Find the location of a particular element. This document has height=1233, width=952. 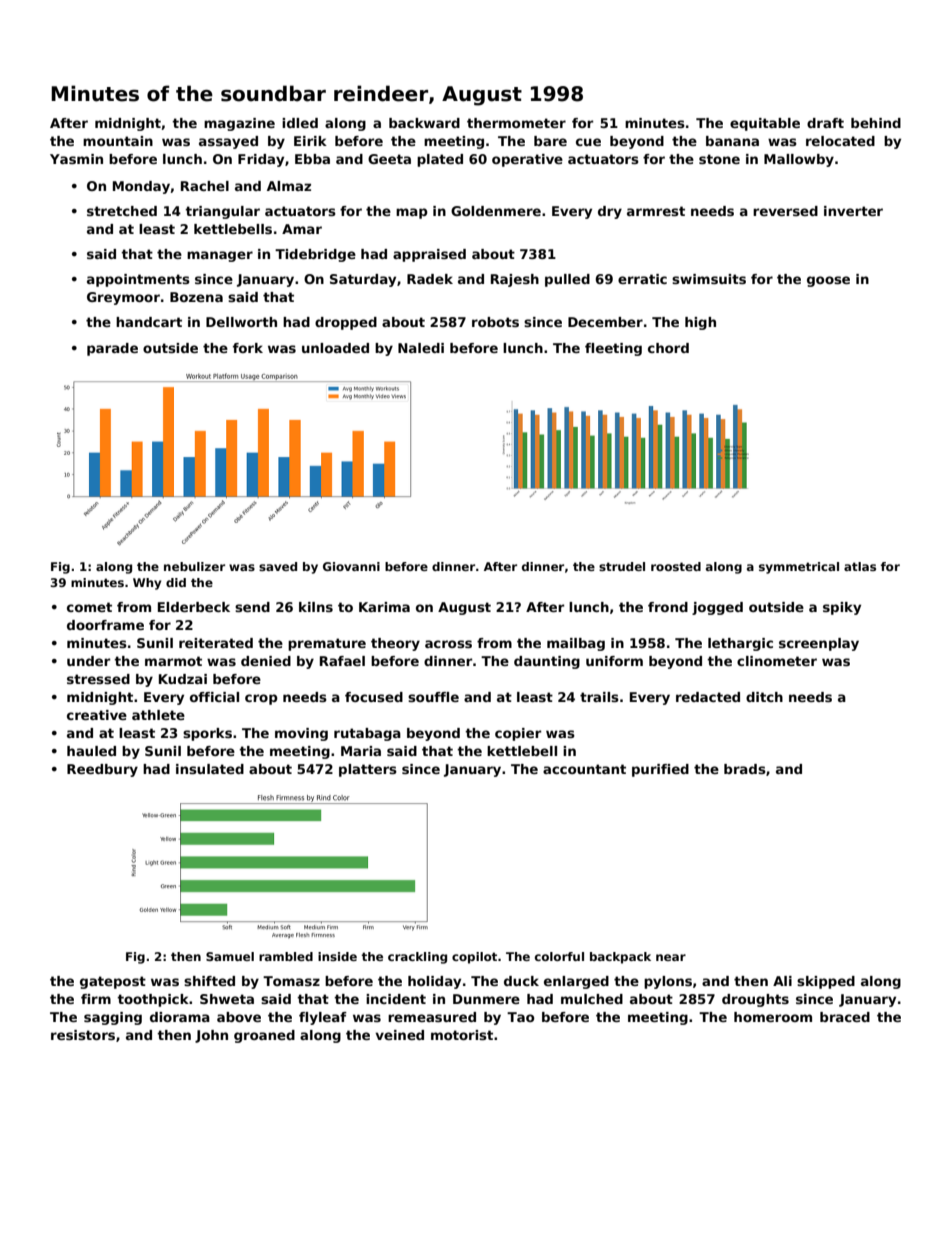

motorist is located at coordinates (462, 1035).
